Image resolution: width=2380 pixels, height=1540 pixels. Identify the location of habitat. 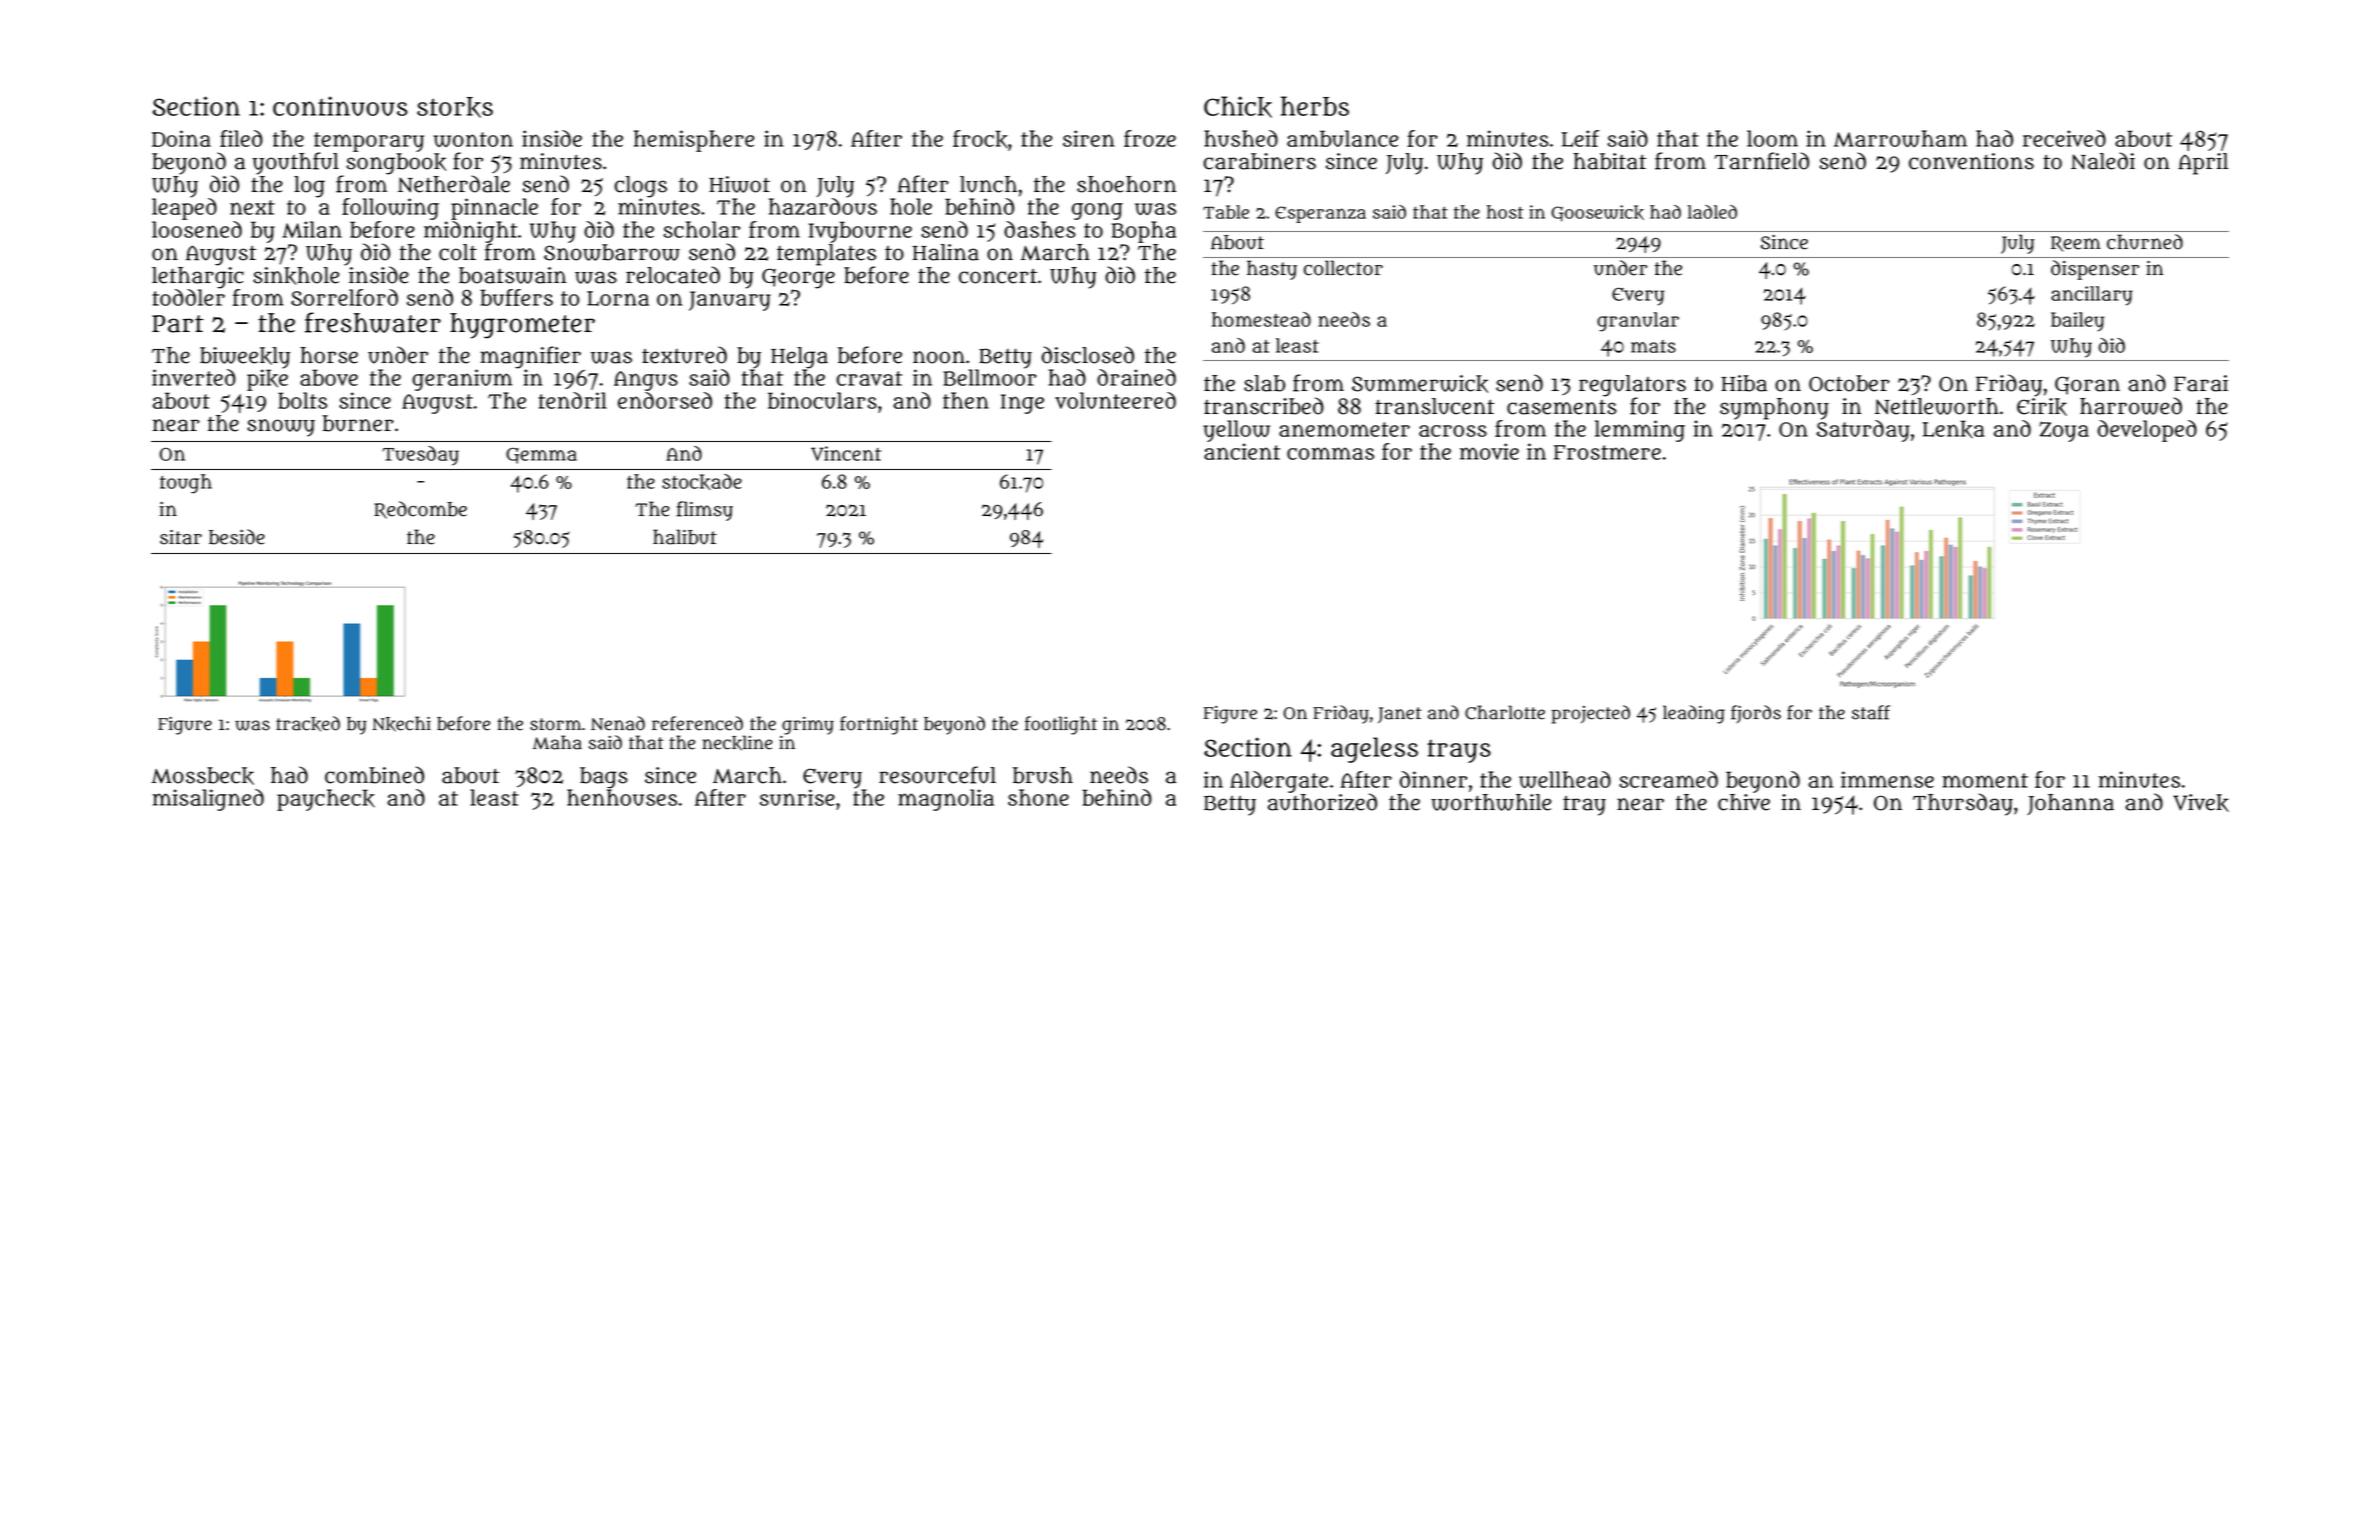
(1609, 161).
